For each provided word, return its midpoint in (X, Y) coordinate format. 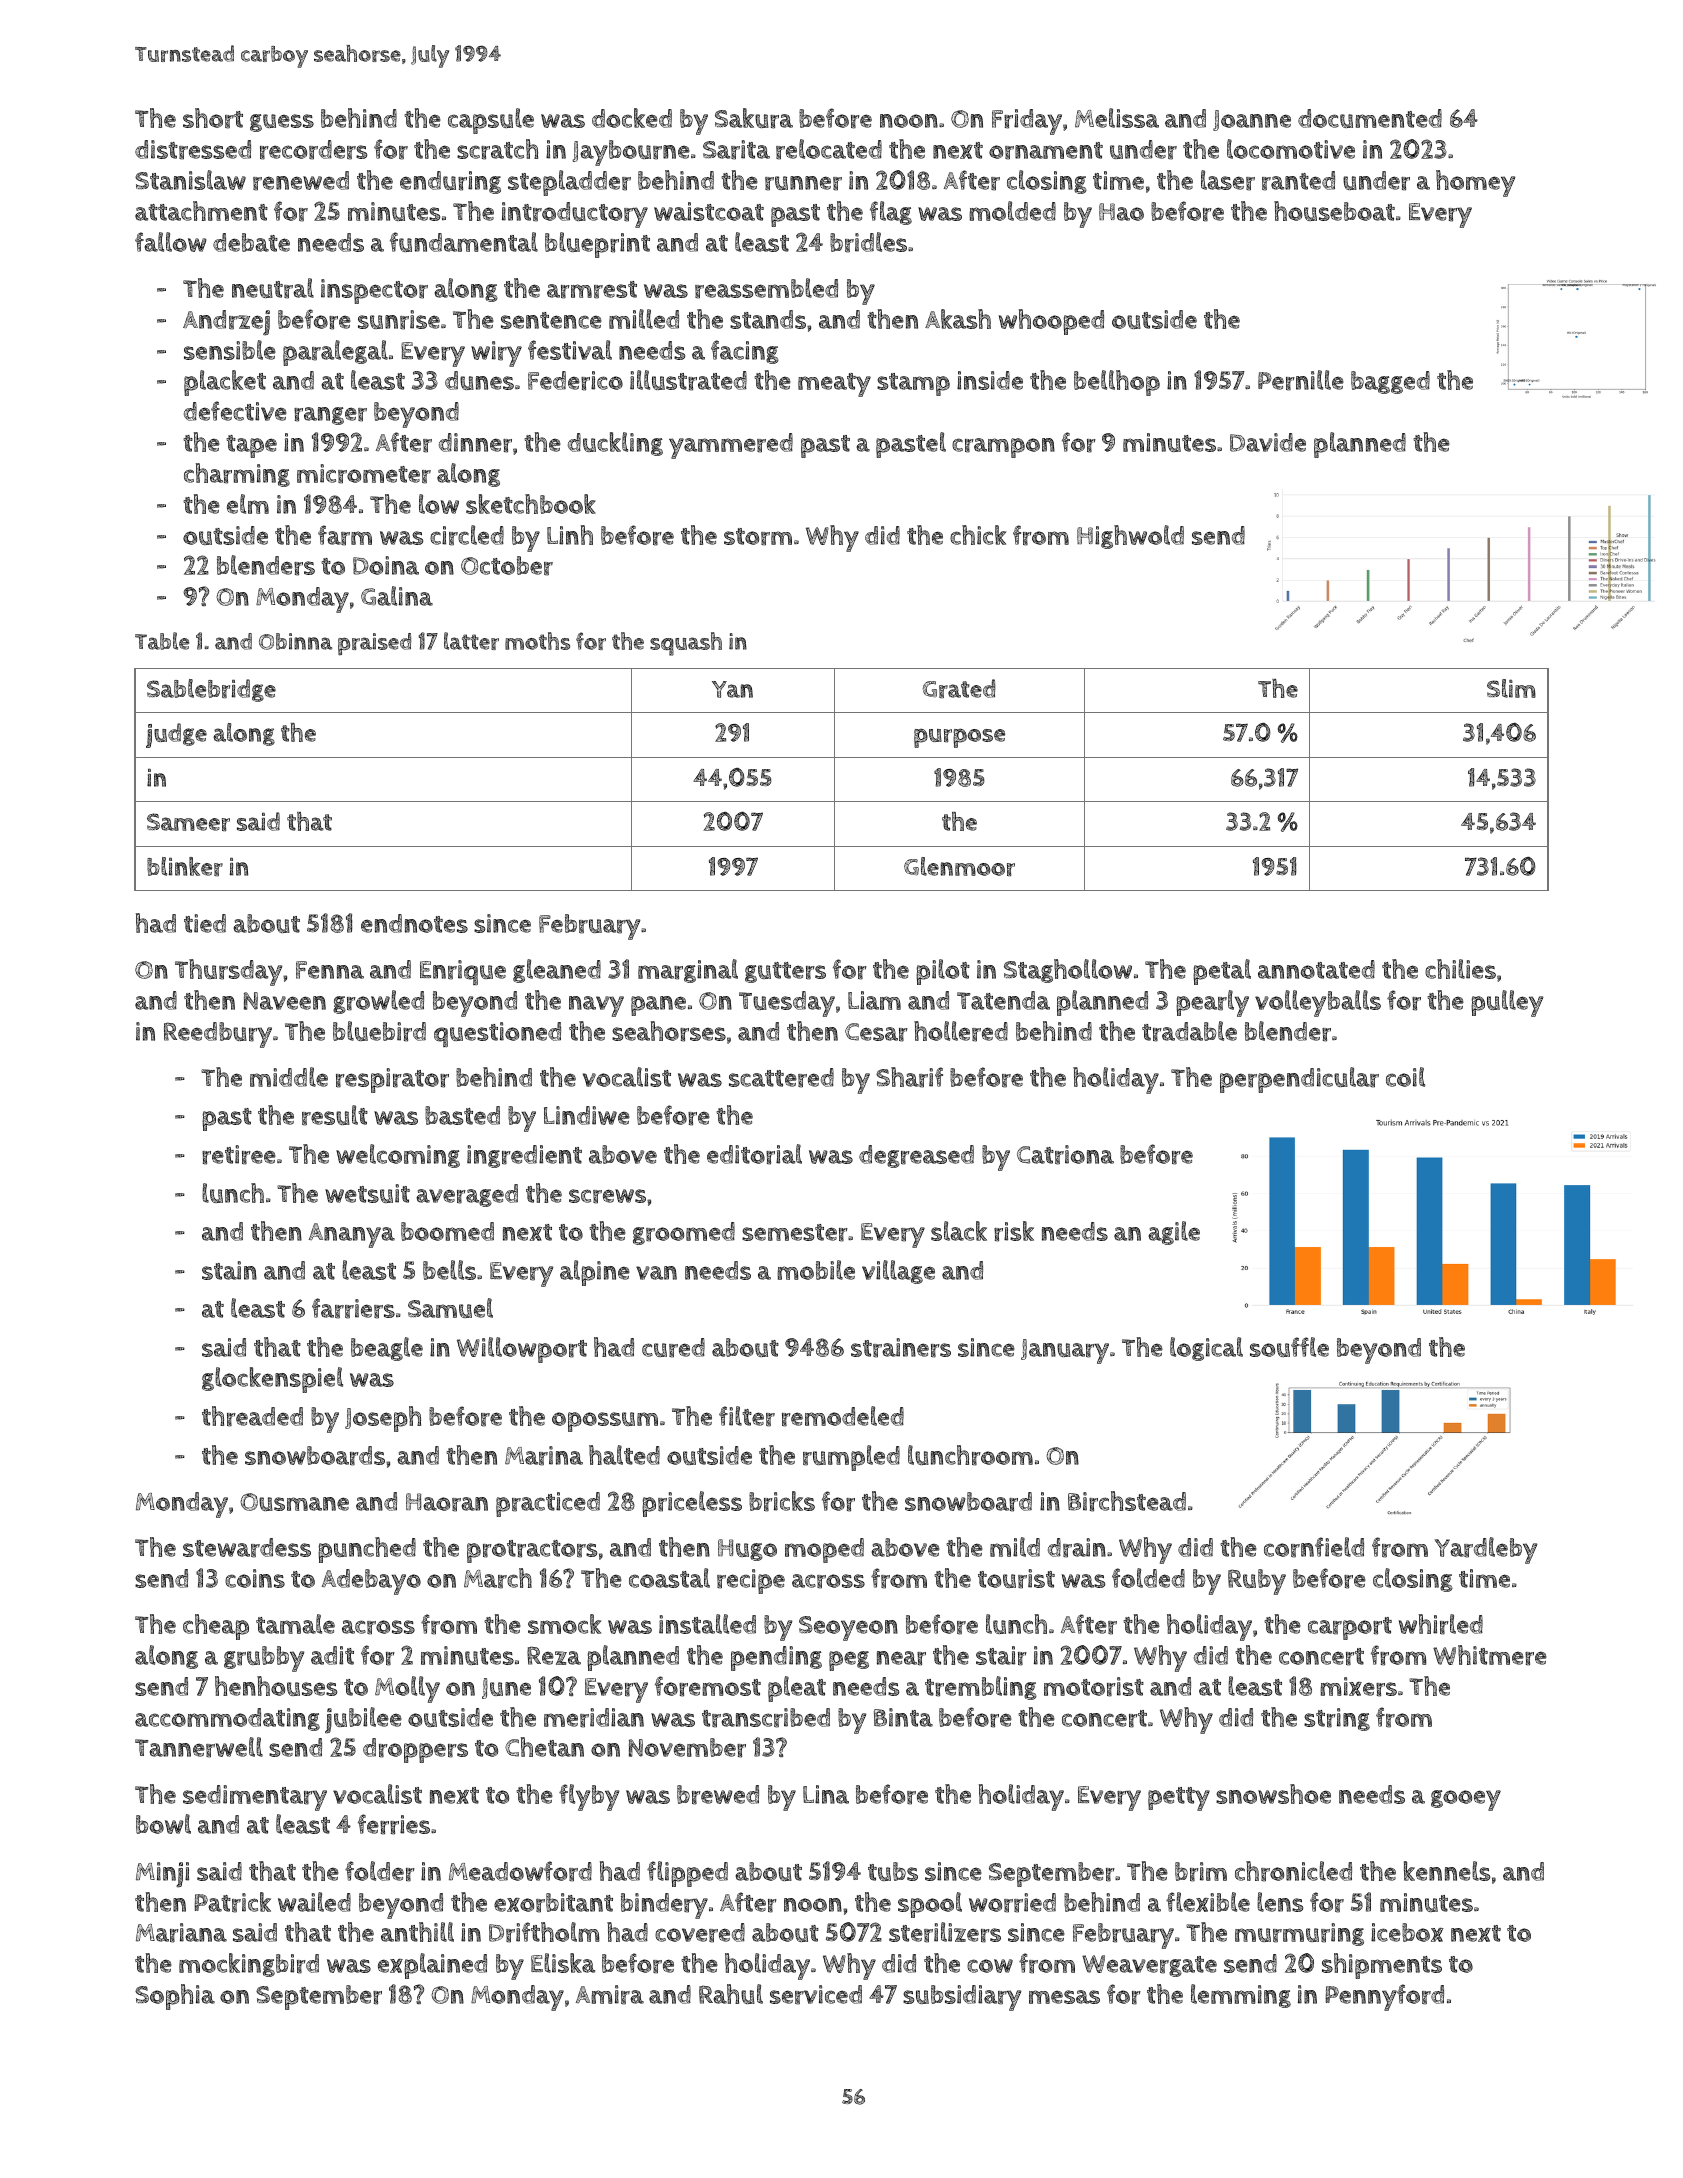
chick (978, 535)
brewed (718, 1795)
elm (248, 504)
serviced (816, 1995)
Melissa (1117, 118)
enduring (450, 182)
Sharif (909, 1077)
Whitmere (1490, 1655)
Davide (1268, 442)
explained (432, 1966)
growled (378, 1002)
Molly (407, 1689)
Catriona (1065, 1155)
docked (632, 118)
